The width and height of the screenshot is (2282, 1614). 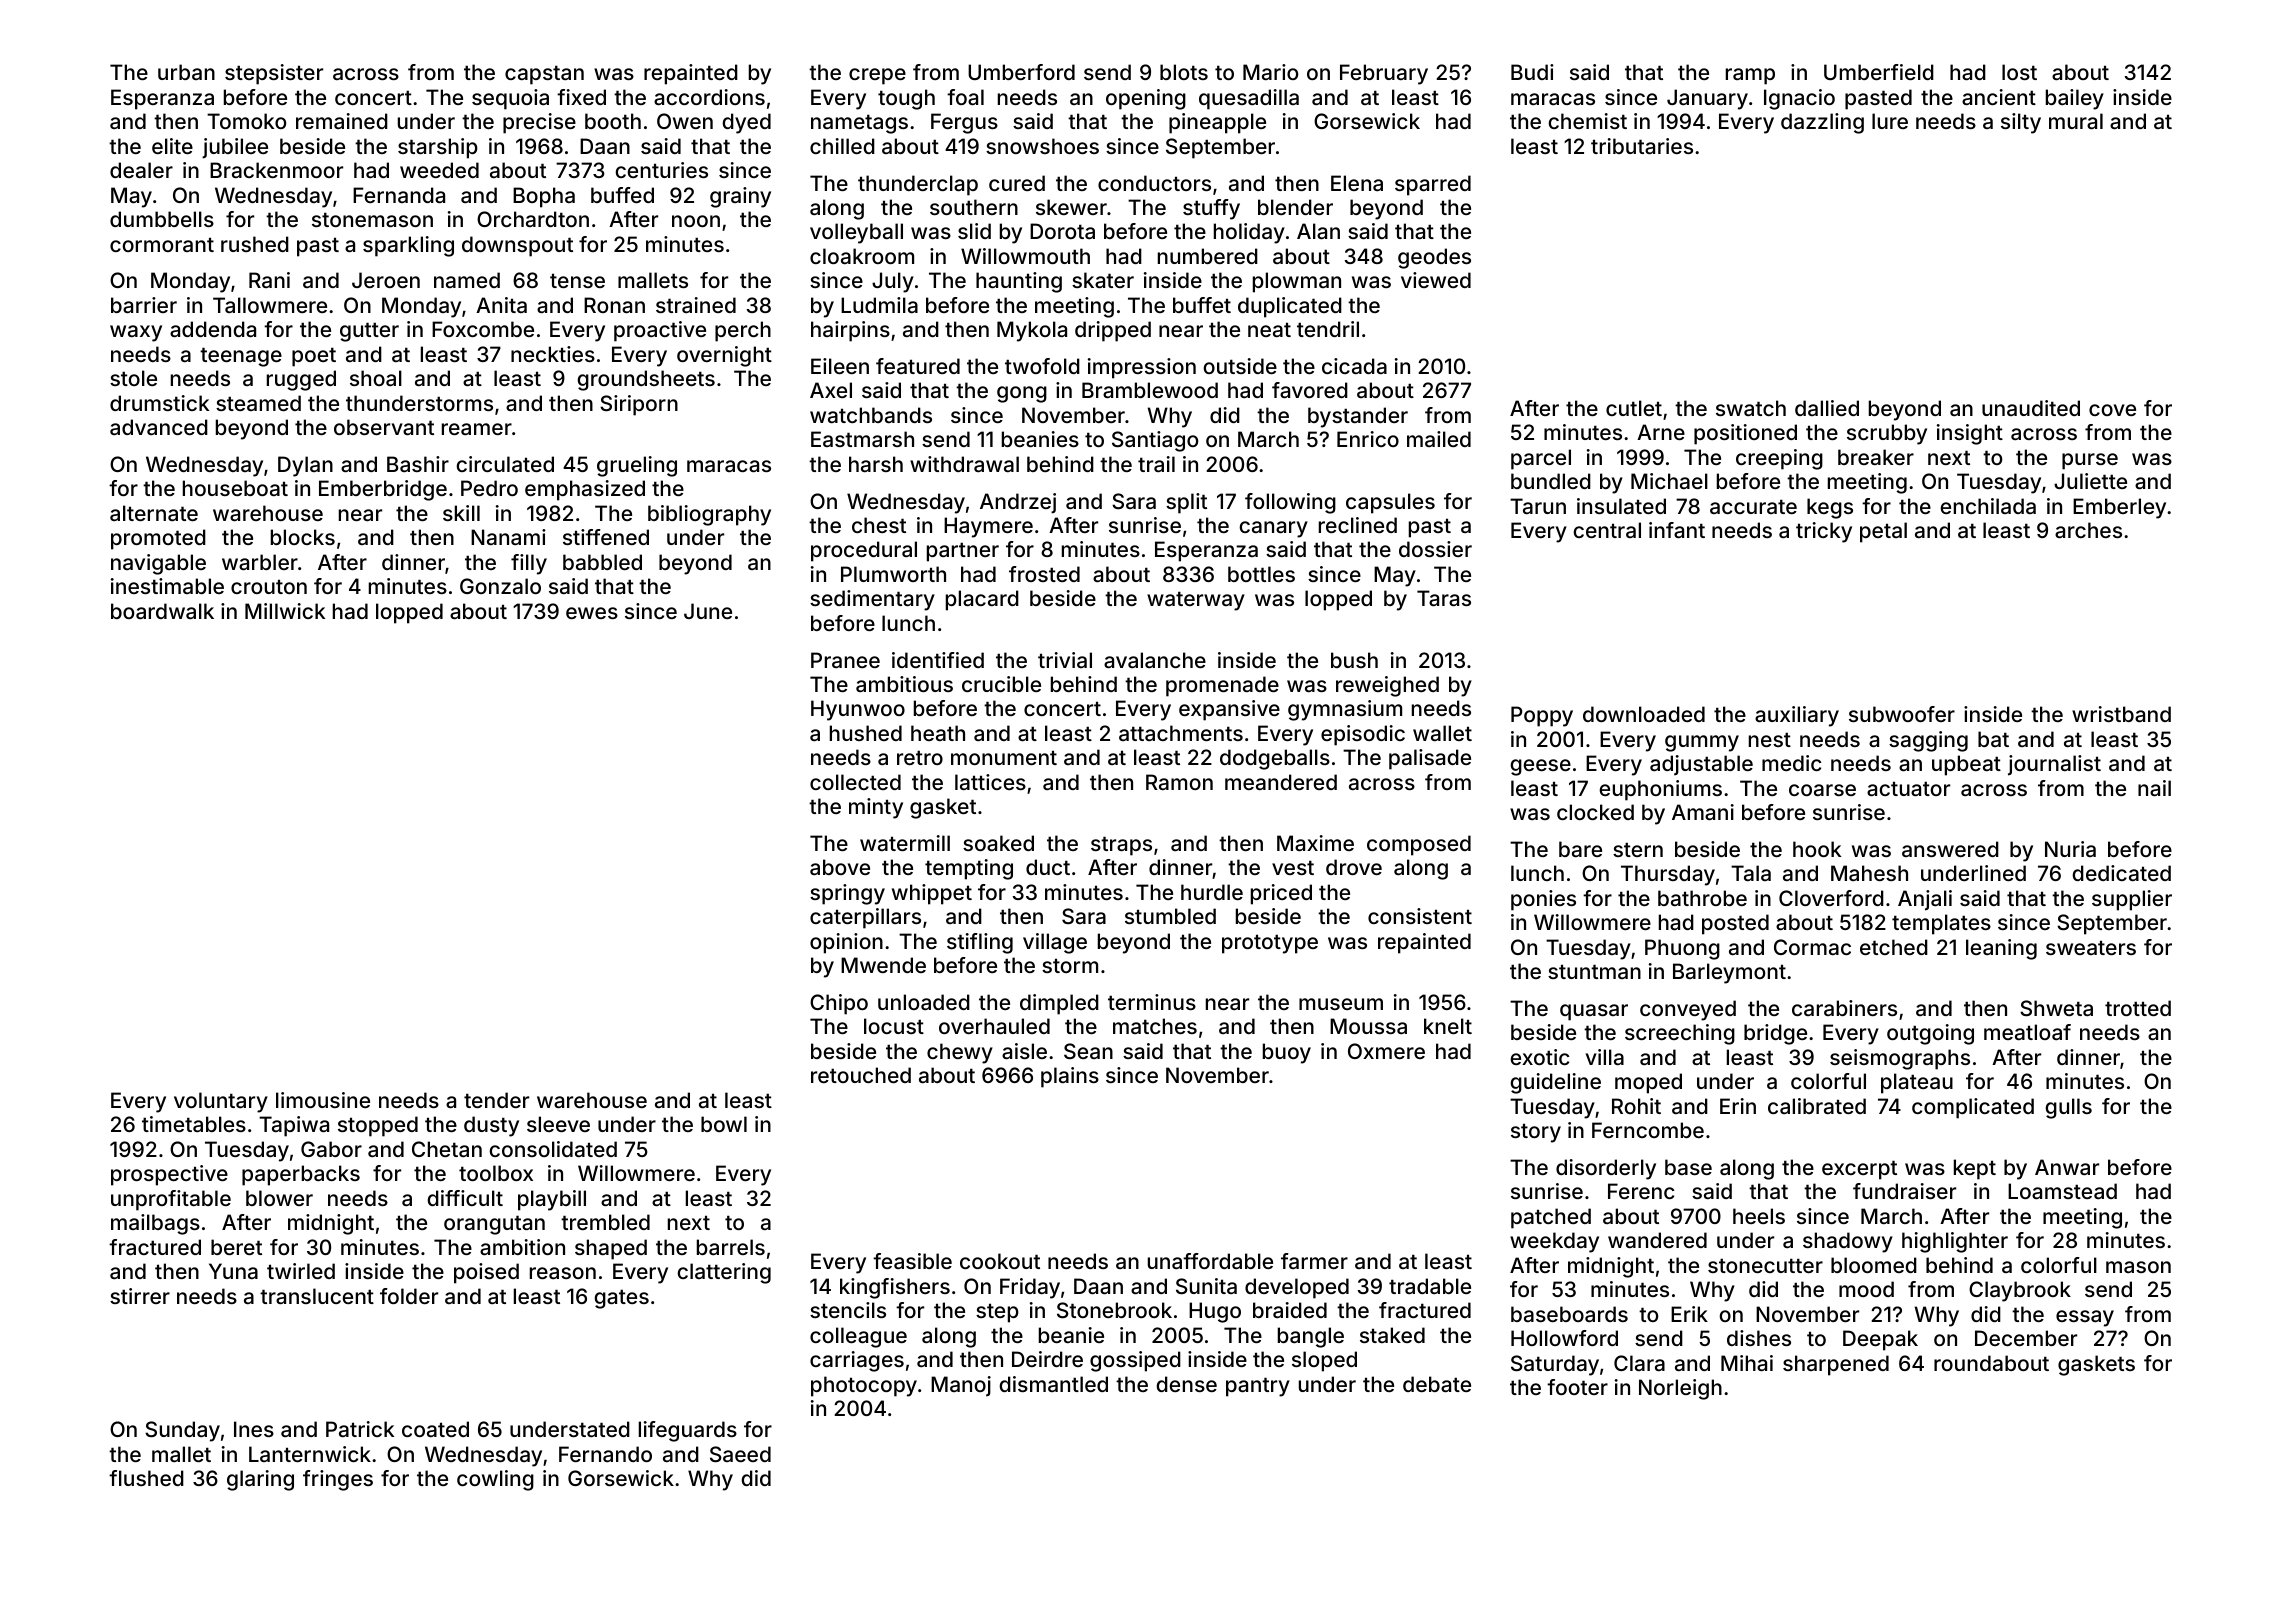 What do you see at coordinates (2132, 900) in the screenshot?
I see `supplier` at bounding box center [2132, 900].
